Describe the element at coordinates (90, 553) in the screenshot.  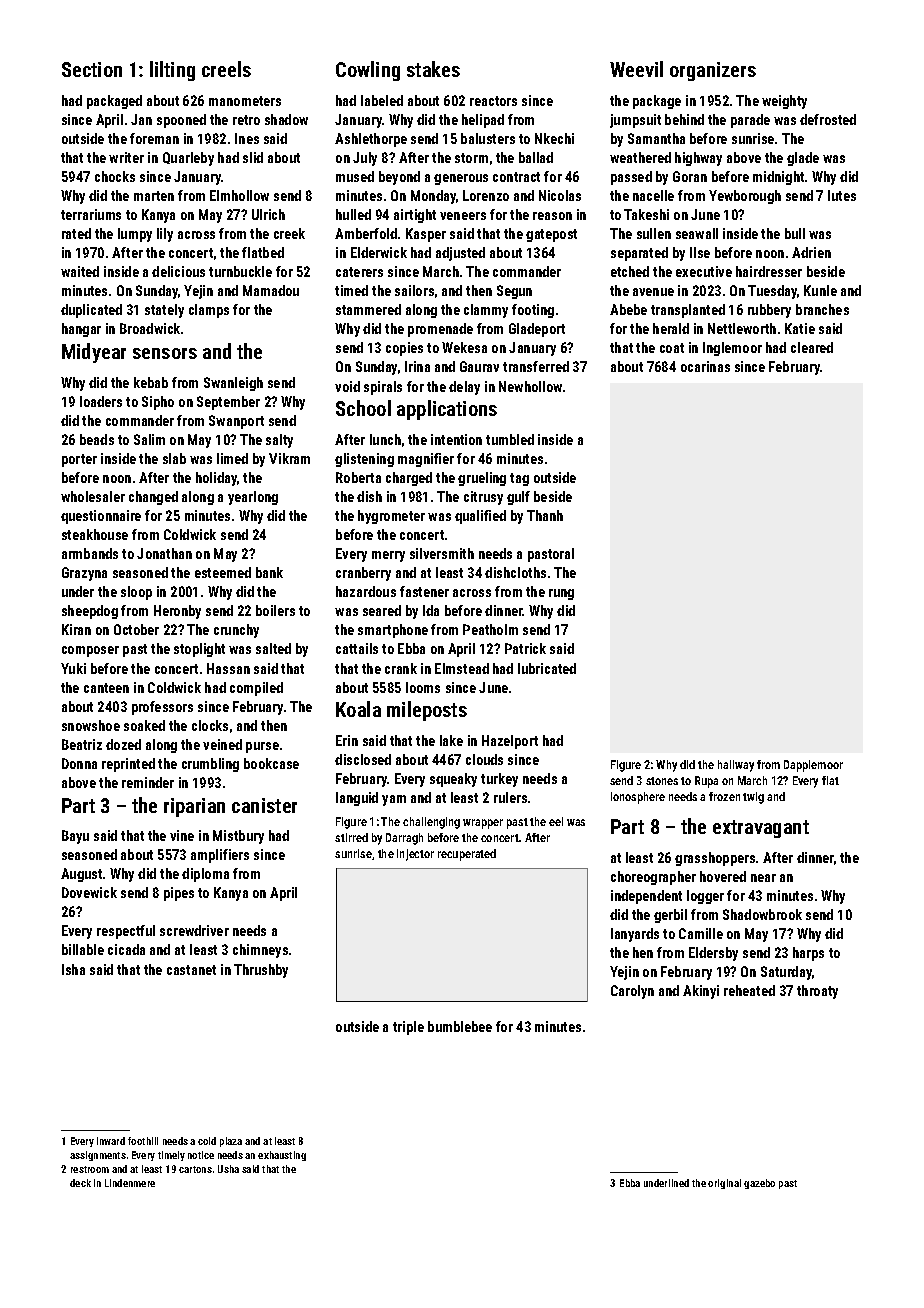
I see `armbands` at that location.
